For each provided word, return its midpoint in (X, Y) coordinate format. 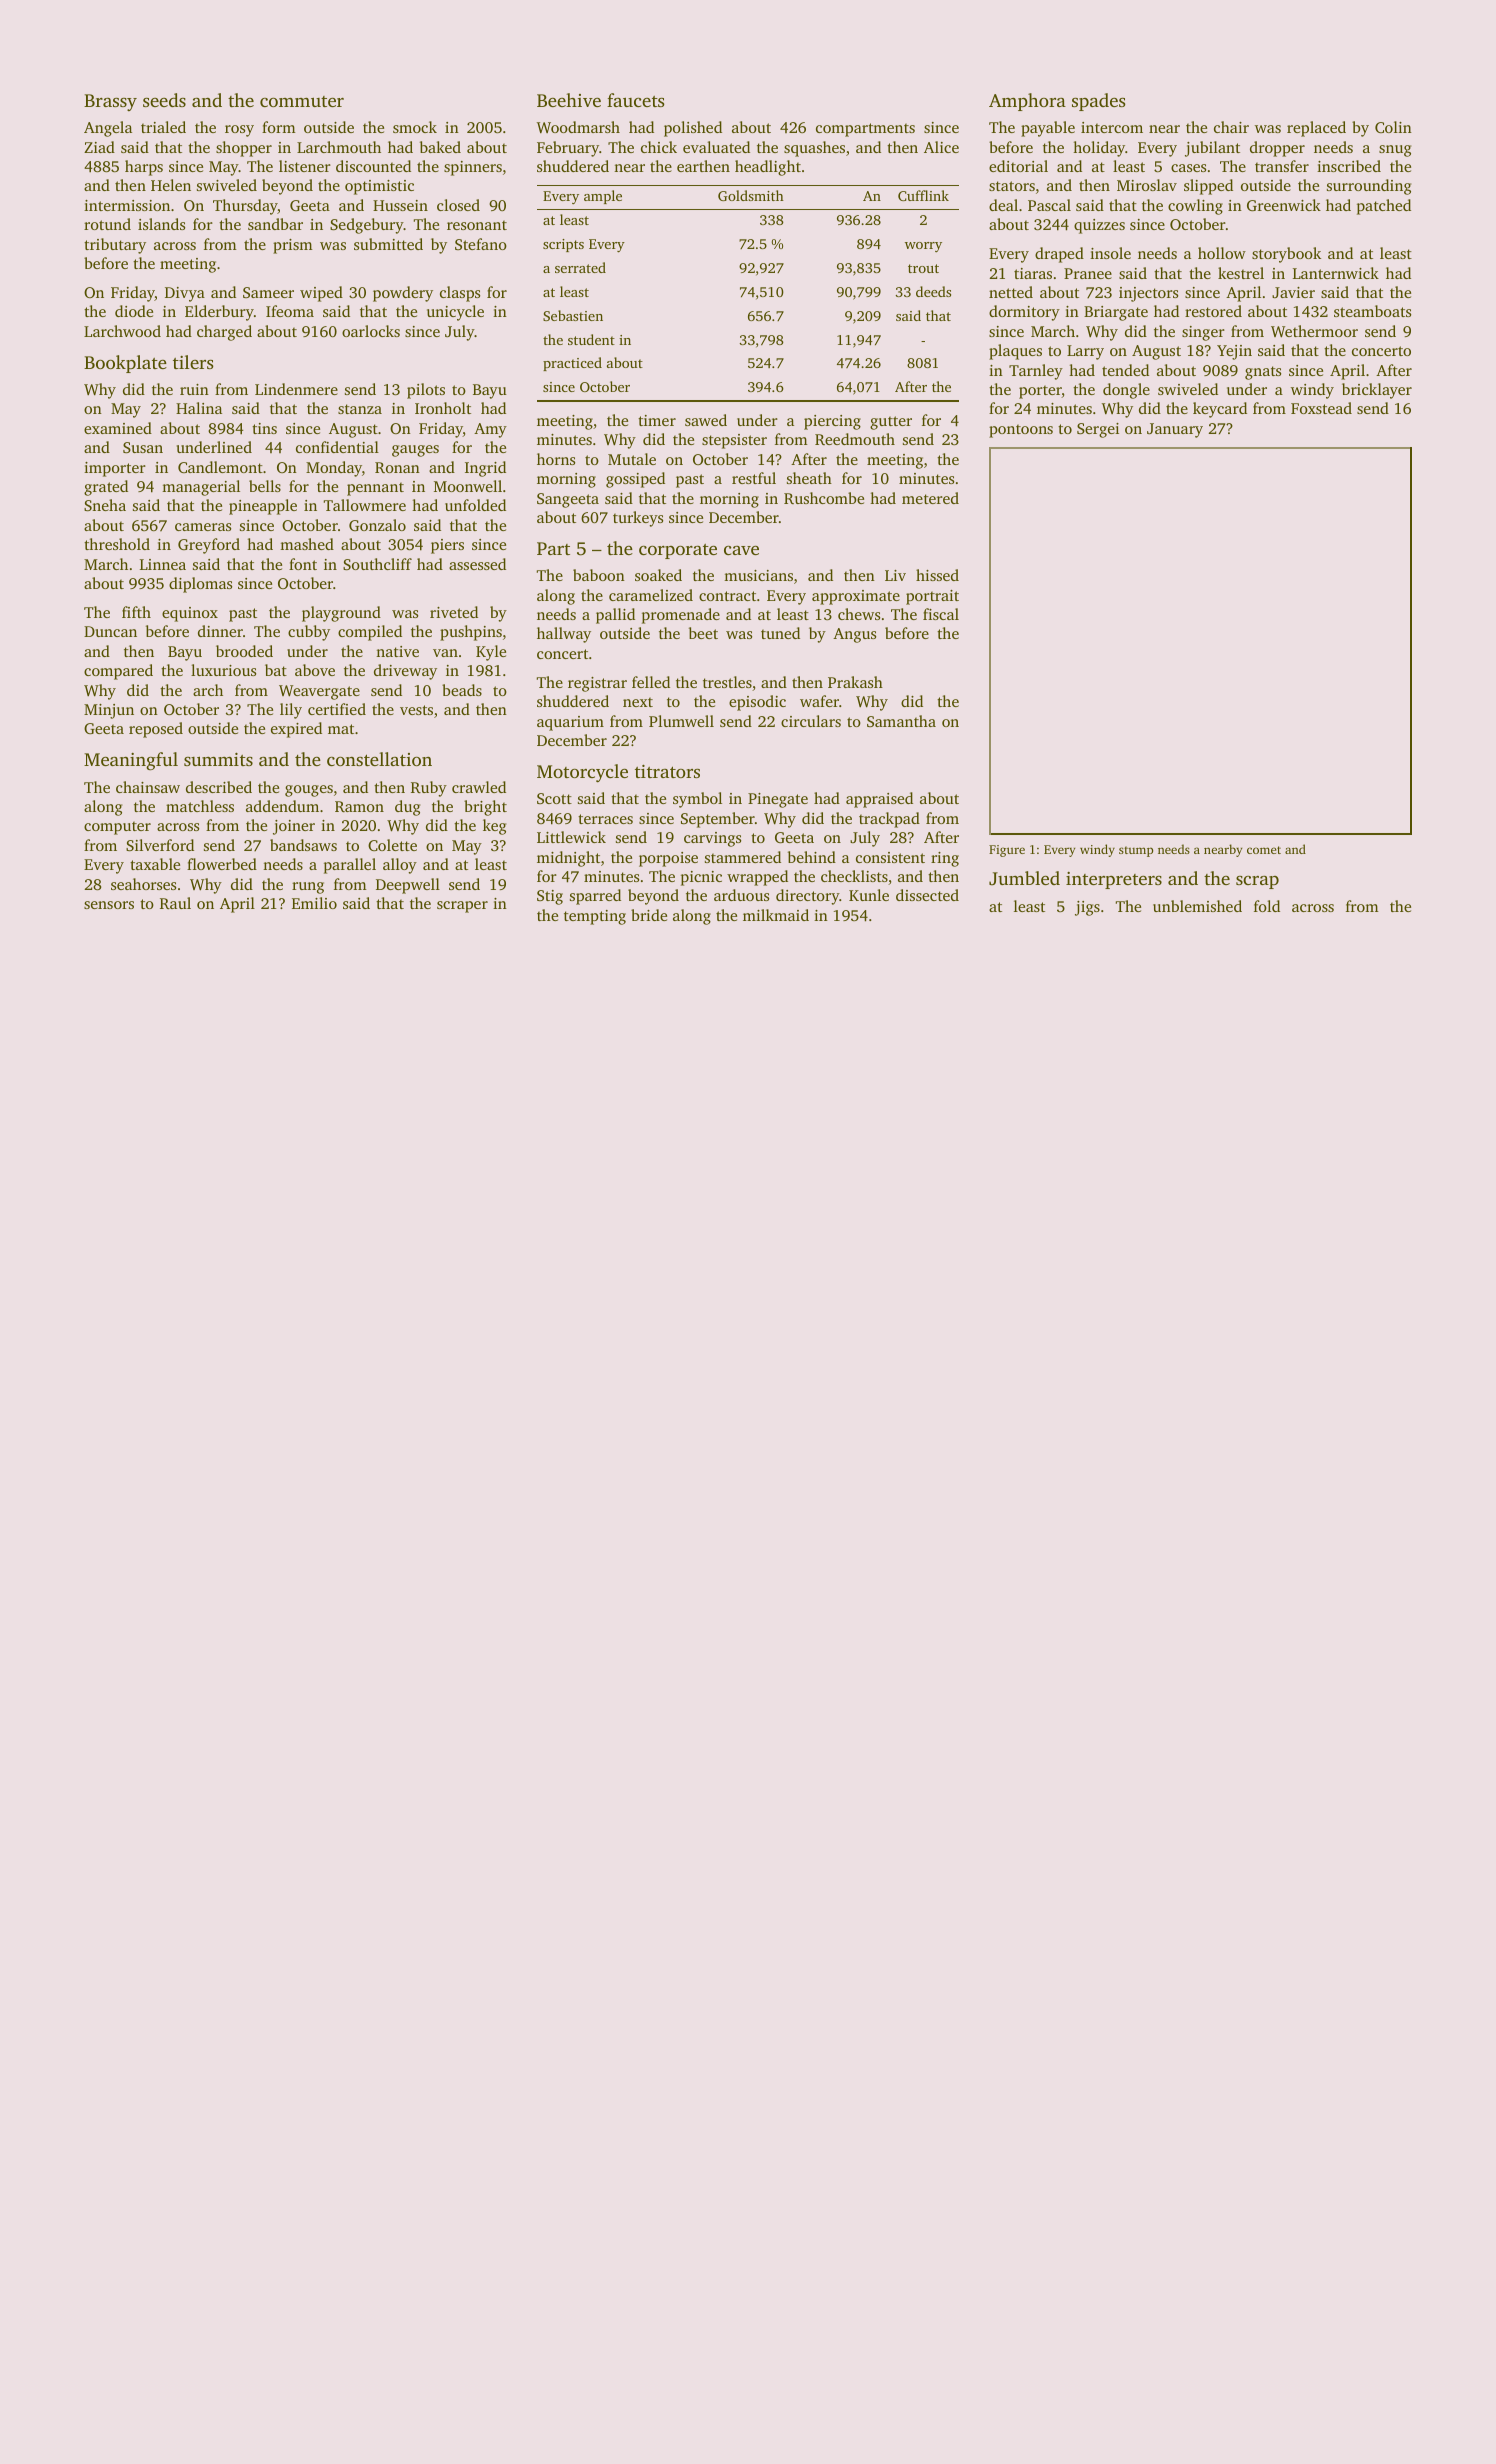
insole (1110, 253)
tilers (193, 362)
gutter (891, 423)
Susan (143, 447)
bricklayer (1377, 391)
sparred (595, 897)
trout (923, 268)
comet (1264, 850)
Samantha (901, 721)
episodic (757, 703)
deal (1003, 205)
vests (416, 710)
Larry (1085, 352)
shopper (244, 149)
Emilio (314, 903)
